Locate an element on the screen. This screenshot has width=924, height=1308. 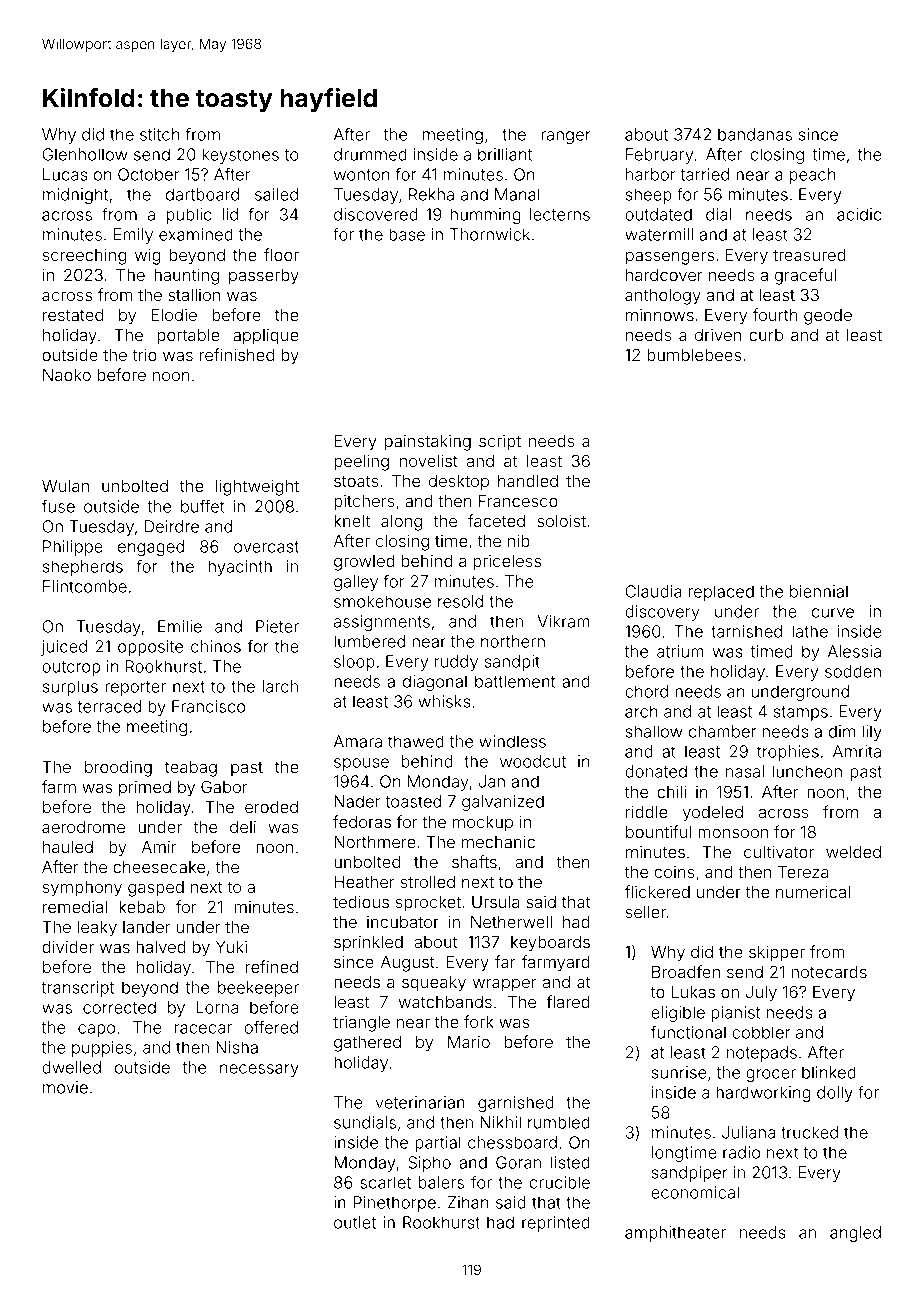
bumblebees is located at coordinates (694, 355).
